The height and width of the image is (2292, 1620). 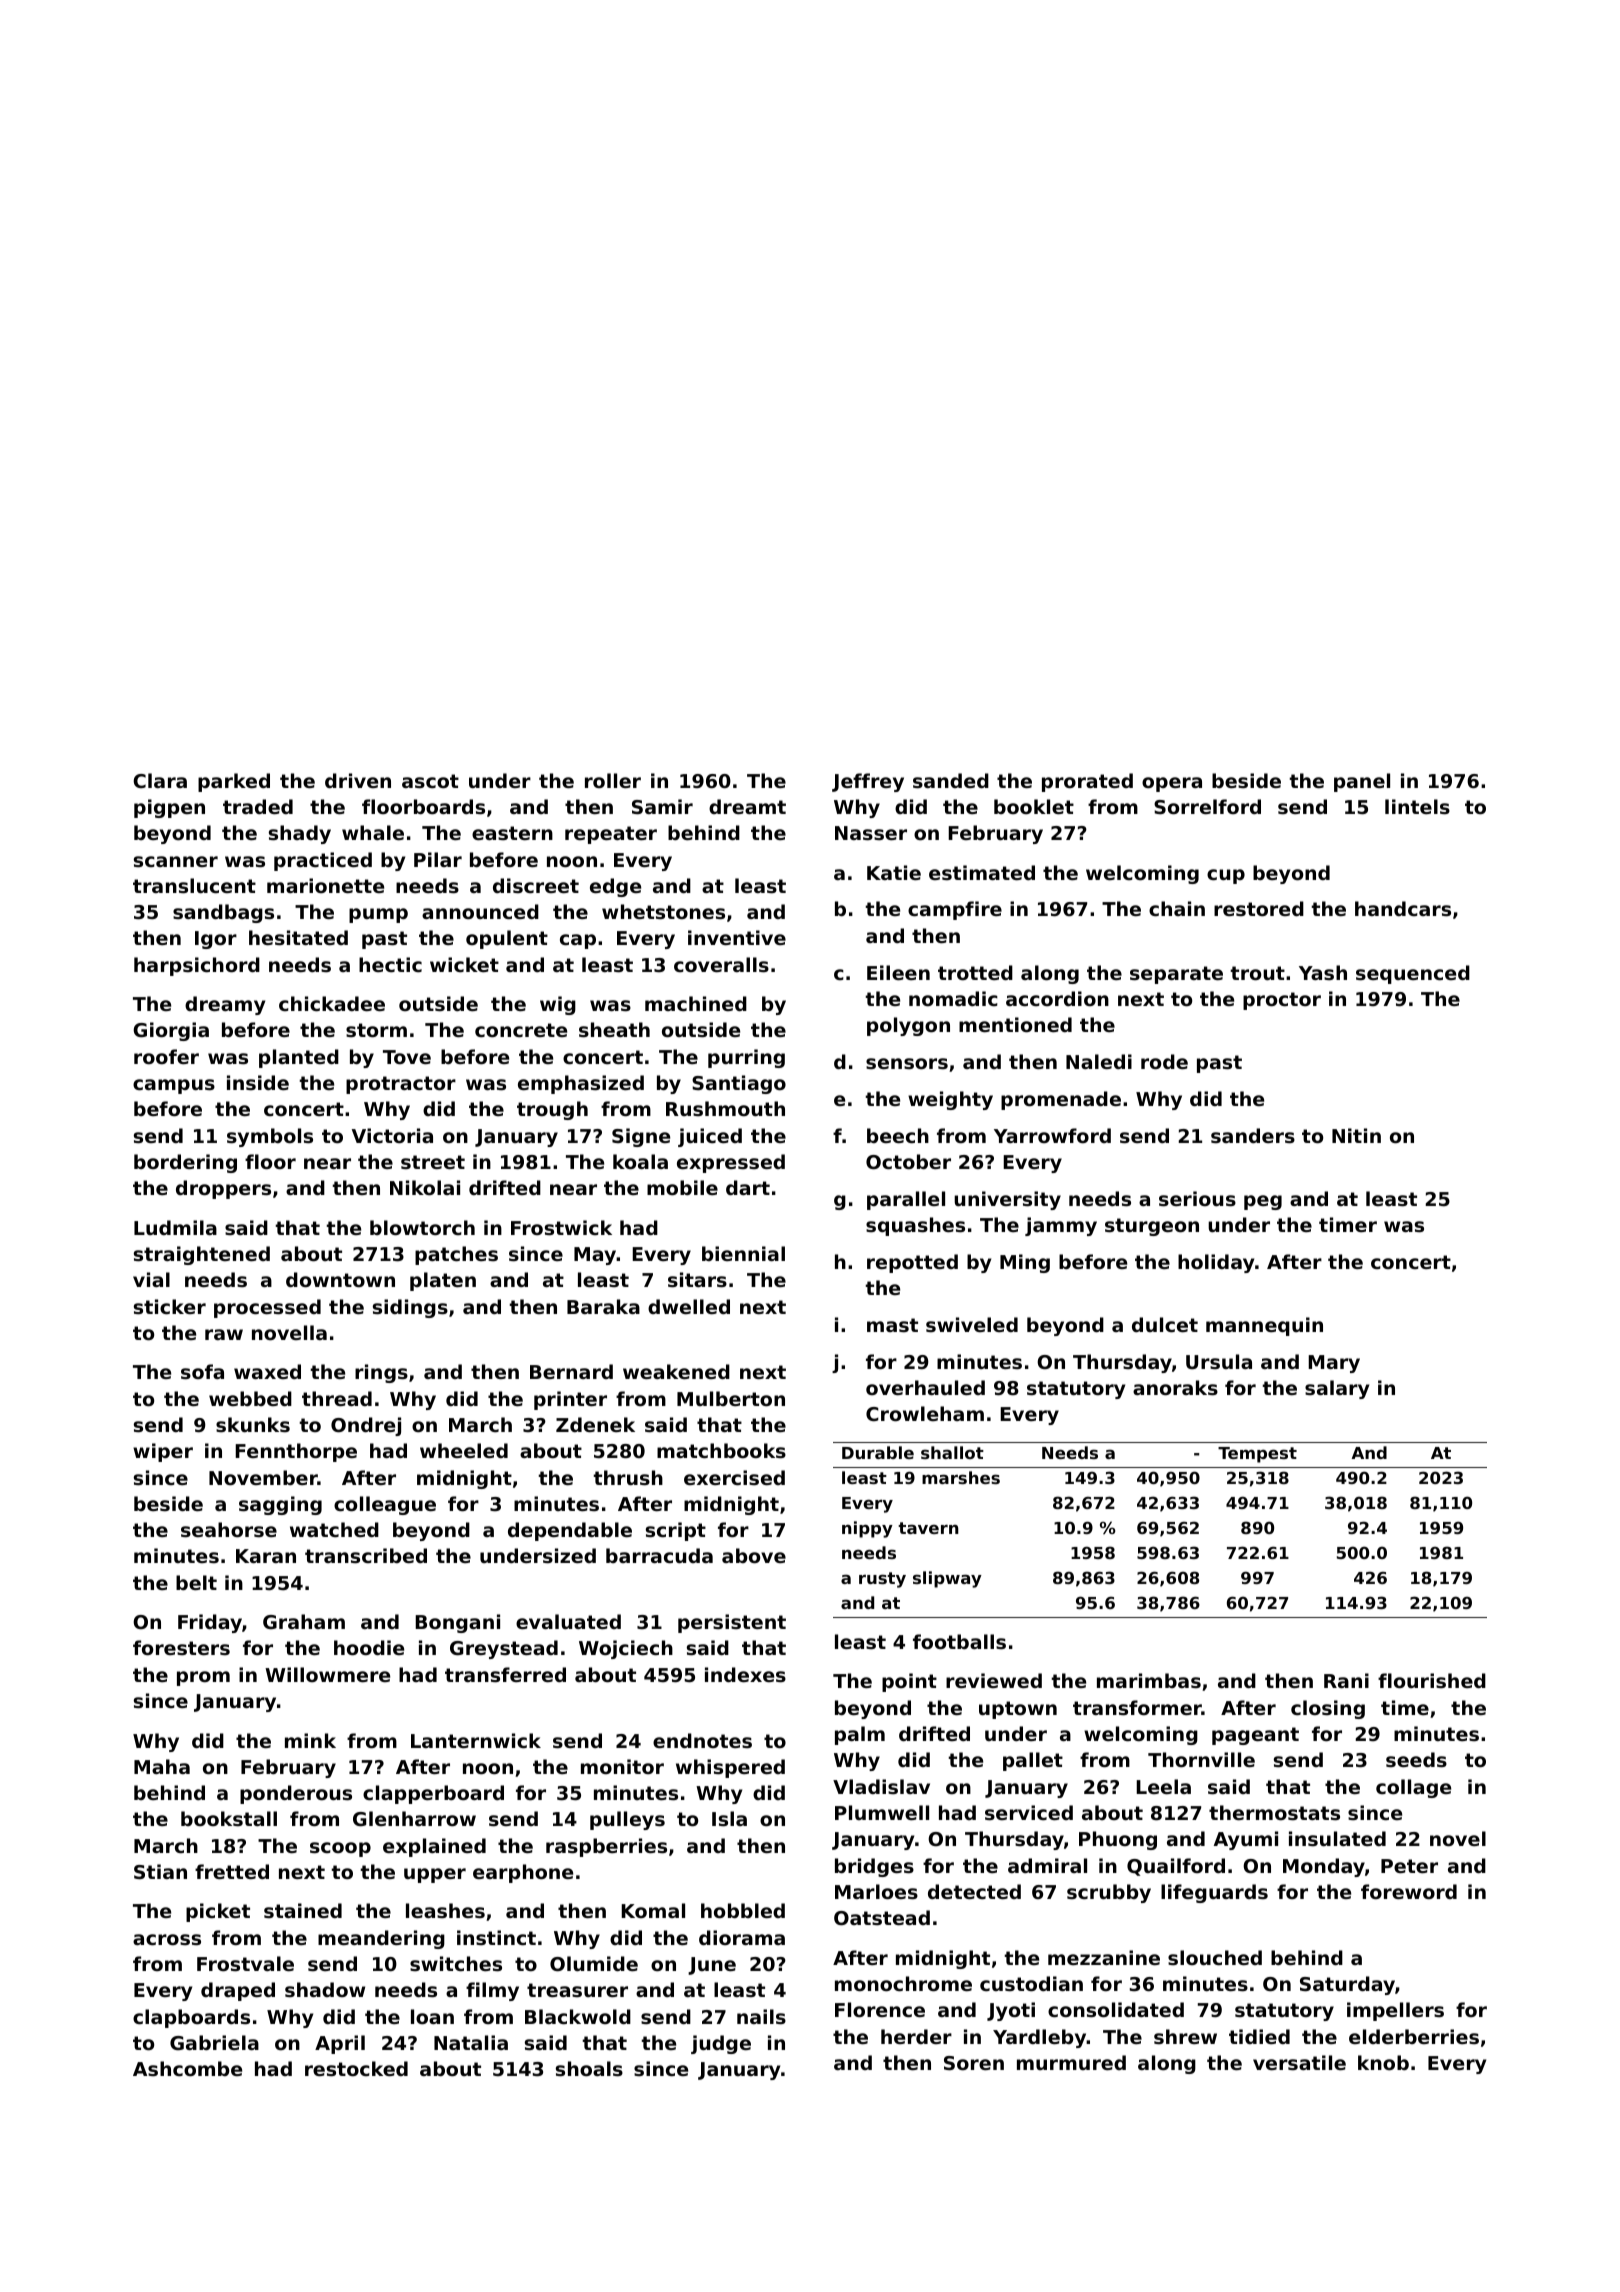 What do you see at coordinates (1163, 1786) in the image?
I see `Leela` at bounding box center [1163, 1786].
